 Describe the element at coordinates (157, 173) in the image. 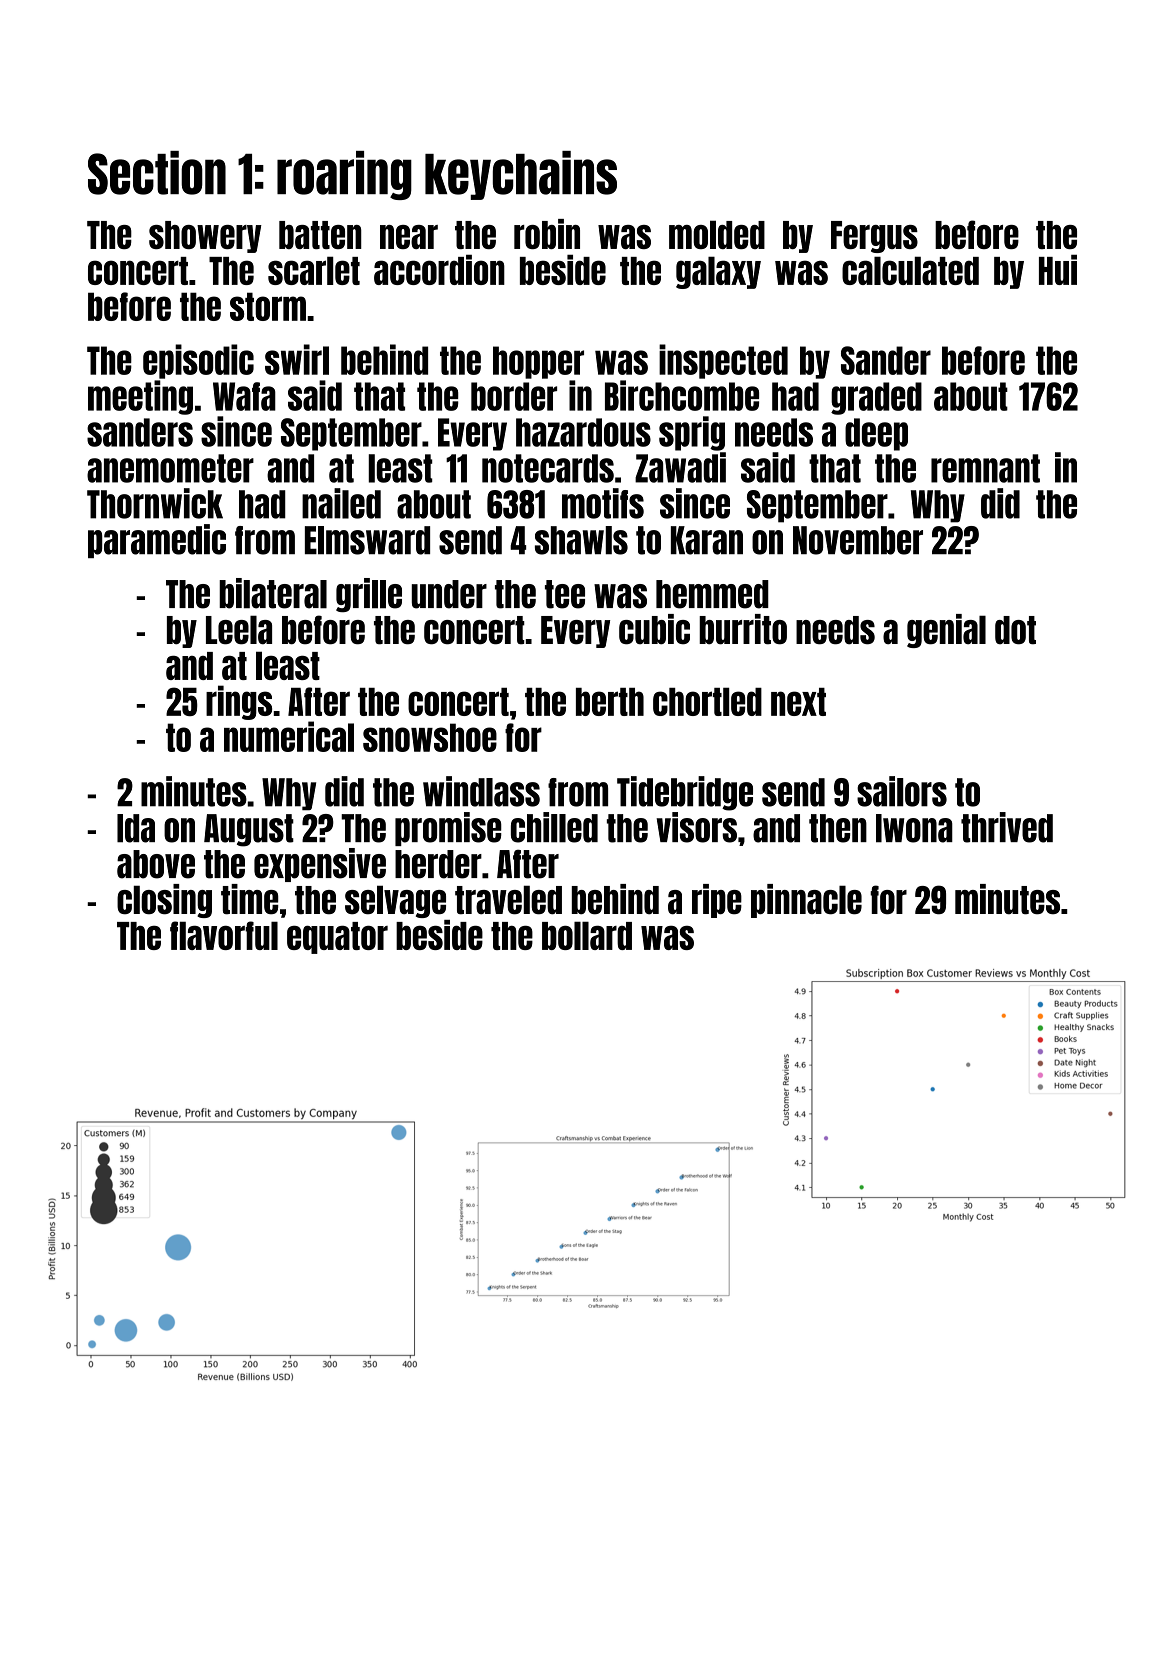

I see `Section` at that location.
